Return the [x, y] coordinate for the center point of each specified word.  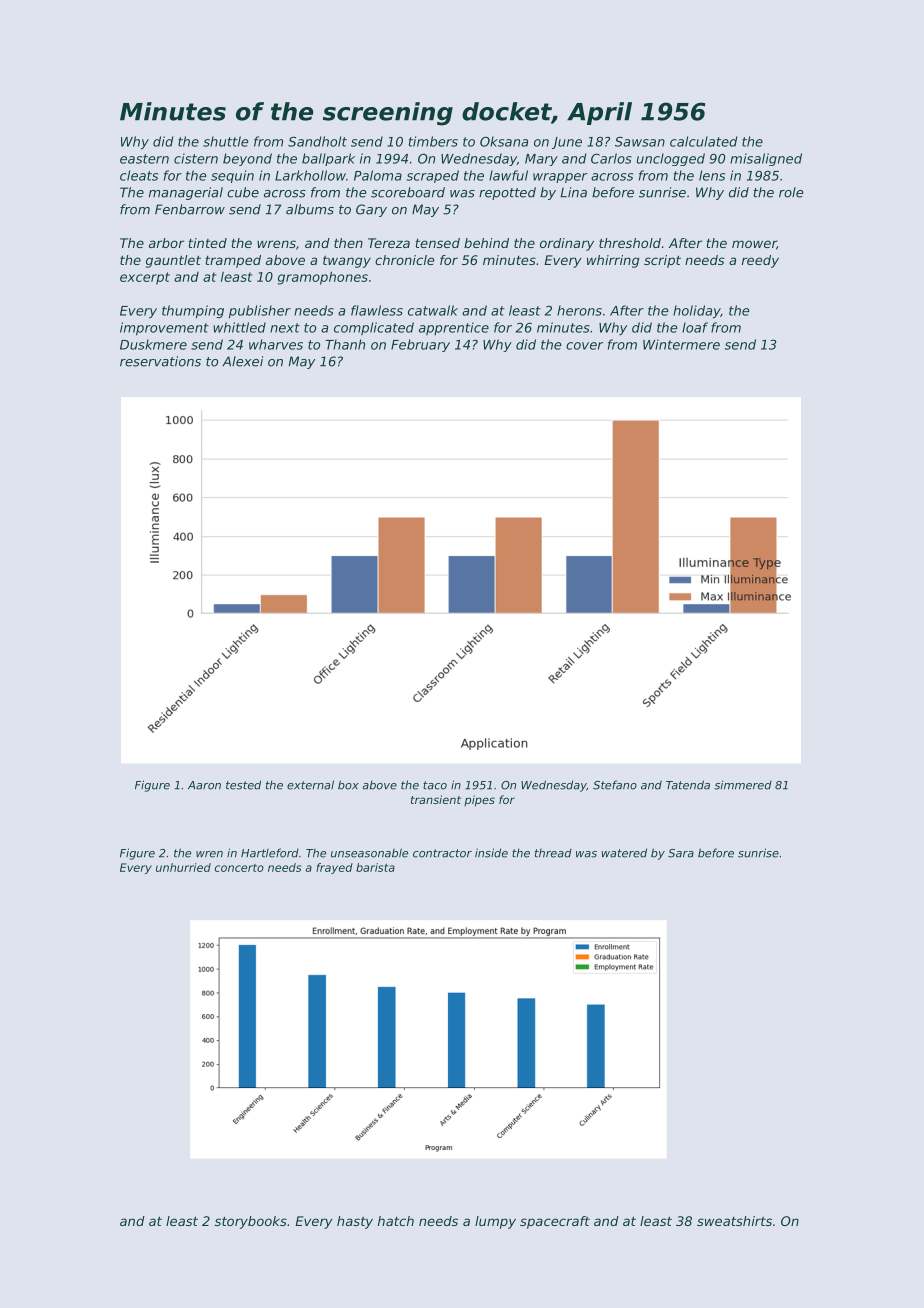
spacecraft [555, 1222]
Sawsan [640, 142]
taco [435, 785]
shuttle [225, 141]
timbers [433, 141]
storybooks [251, 1222]
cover [584, 346]
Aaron [204, 785]
